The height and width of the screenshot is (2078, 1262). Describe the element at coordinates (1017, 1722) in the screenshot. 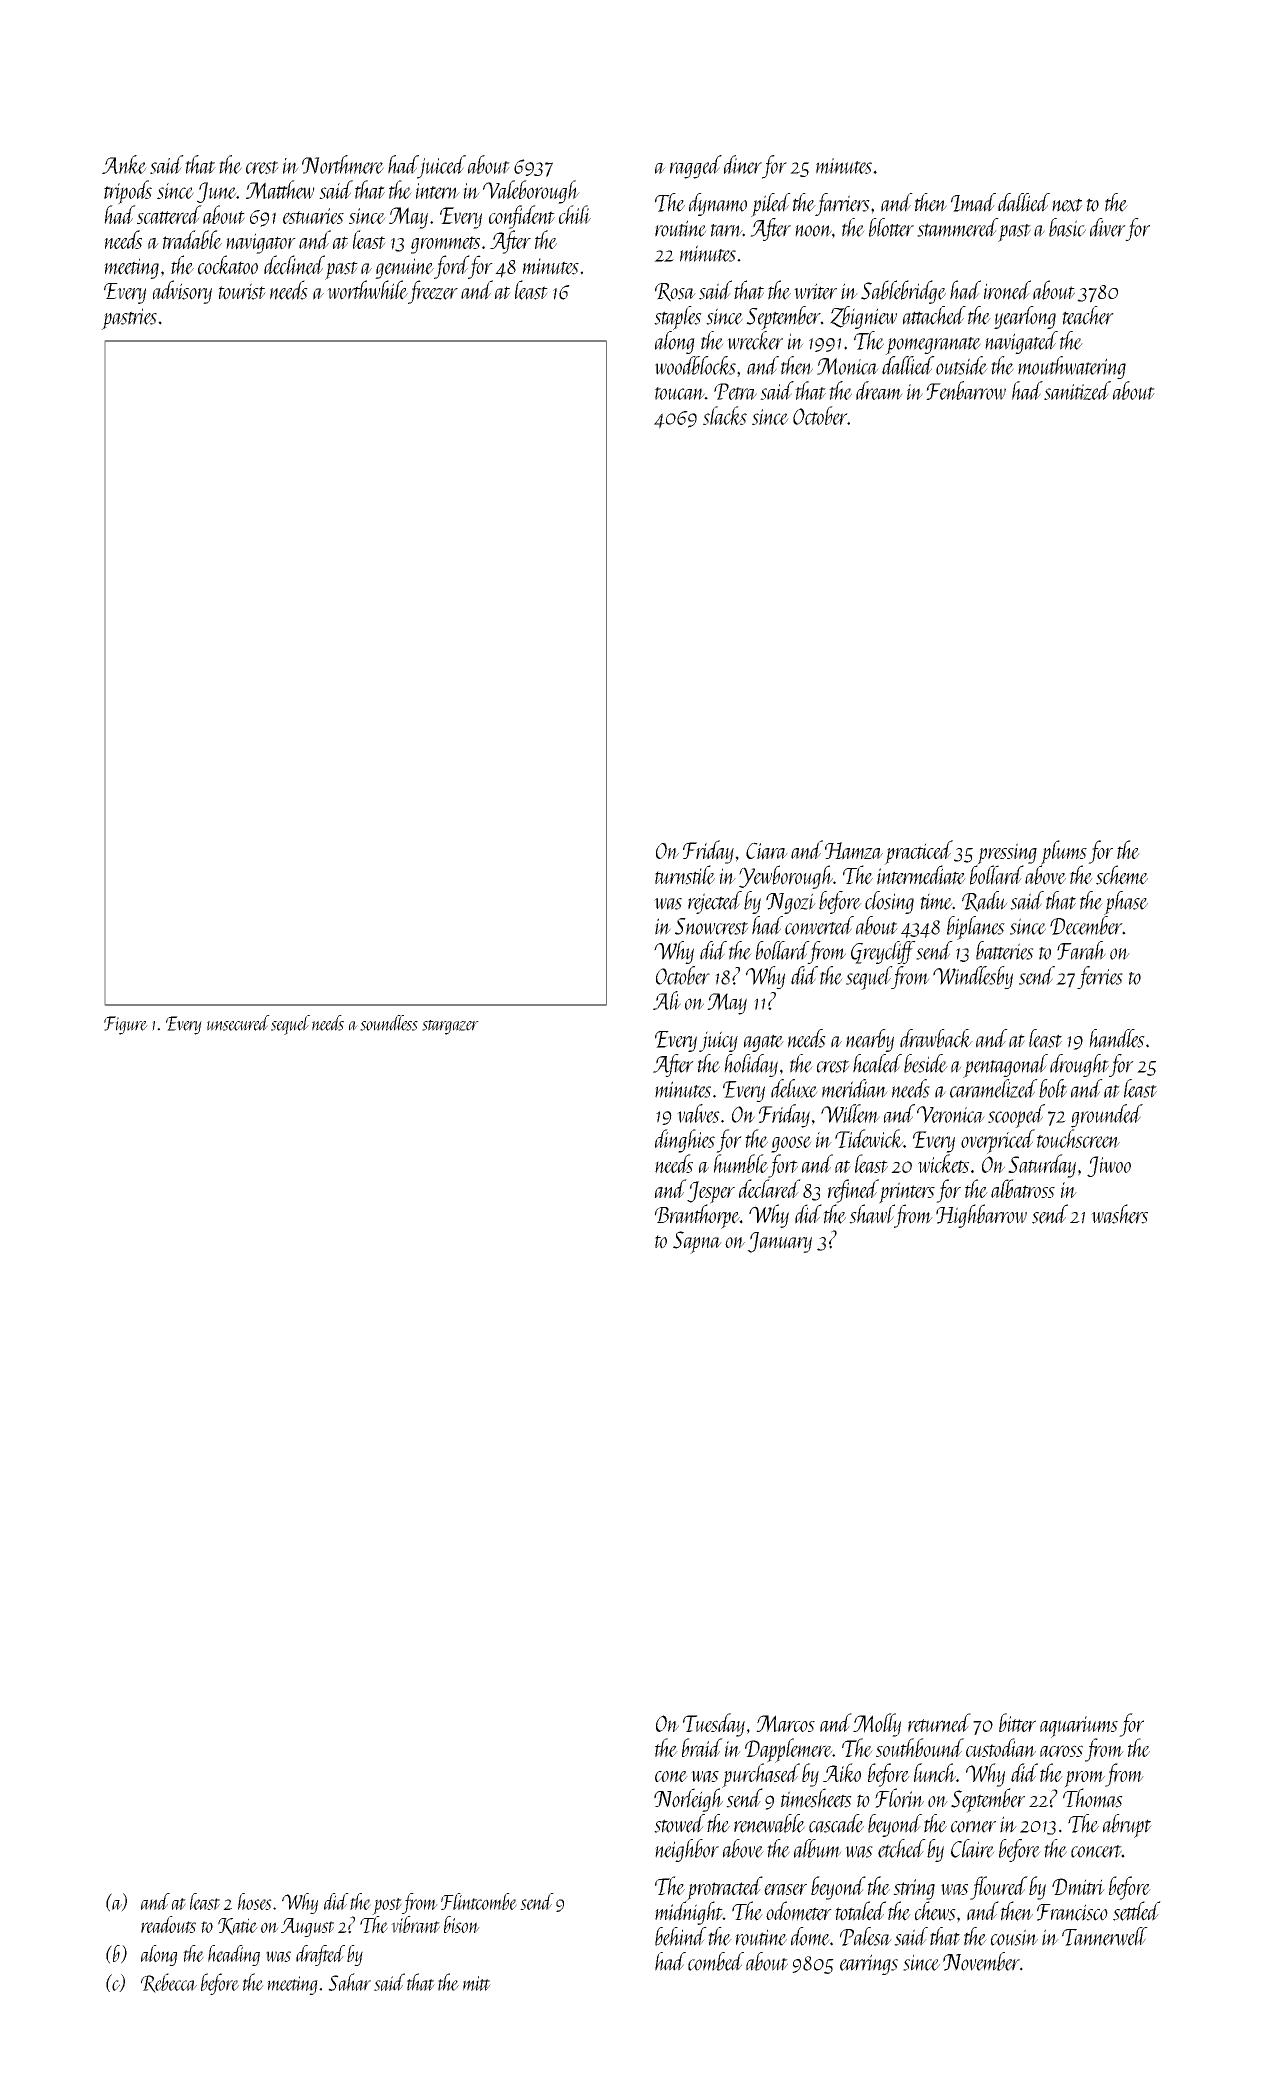

I see `bitter` at that location.
